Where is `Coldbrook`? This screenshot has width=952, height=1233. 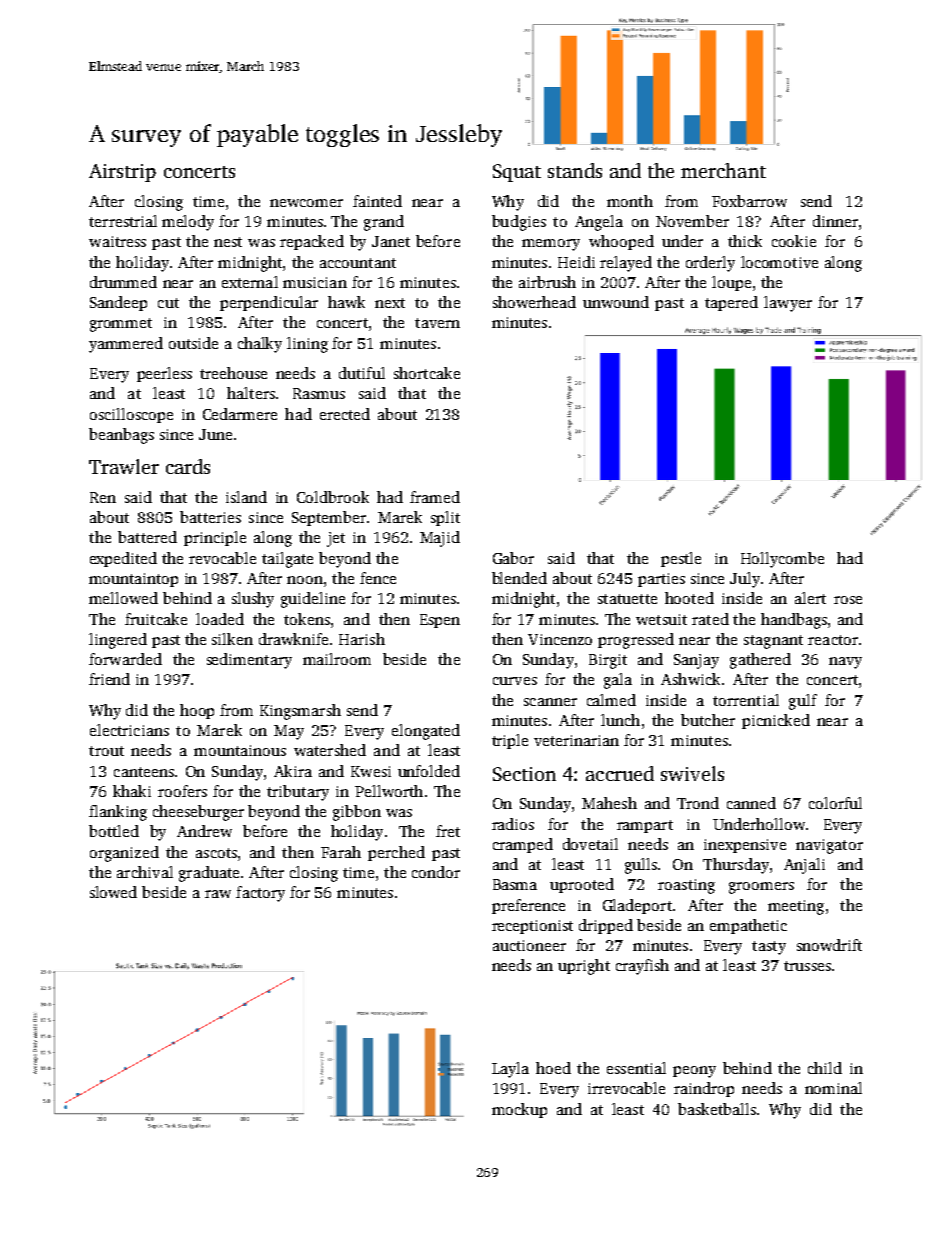 Coldbrook is located at coordinates (333, 497).
